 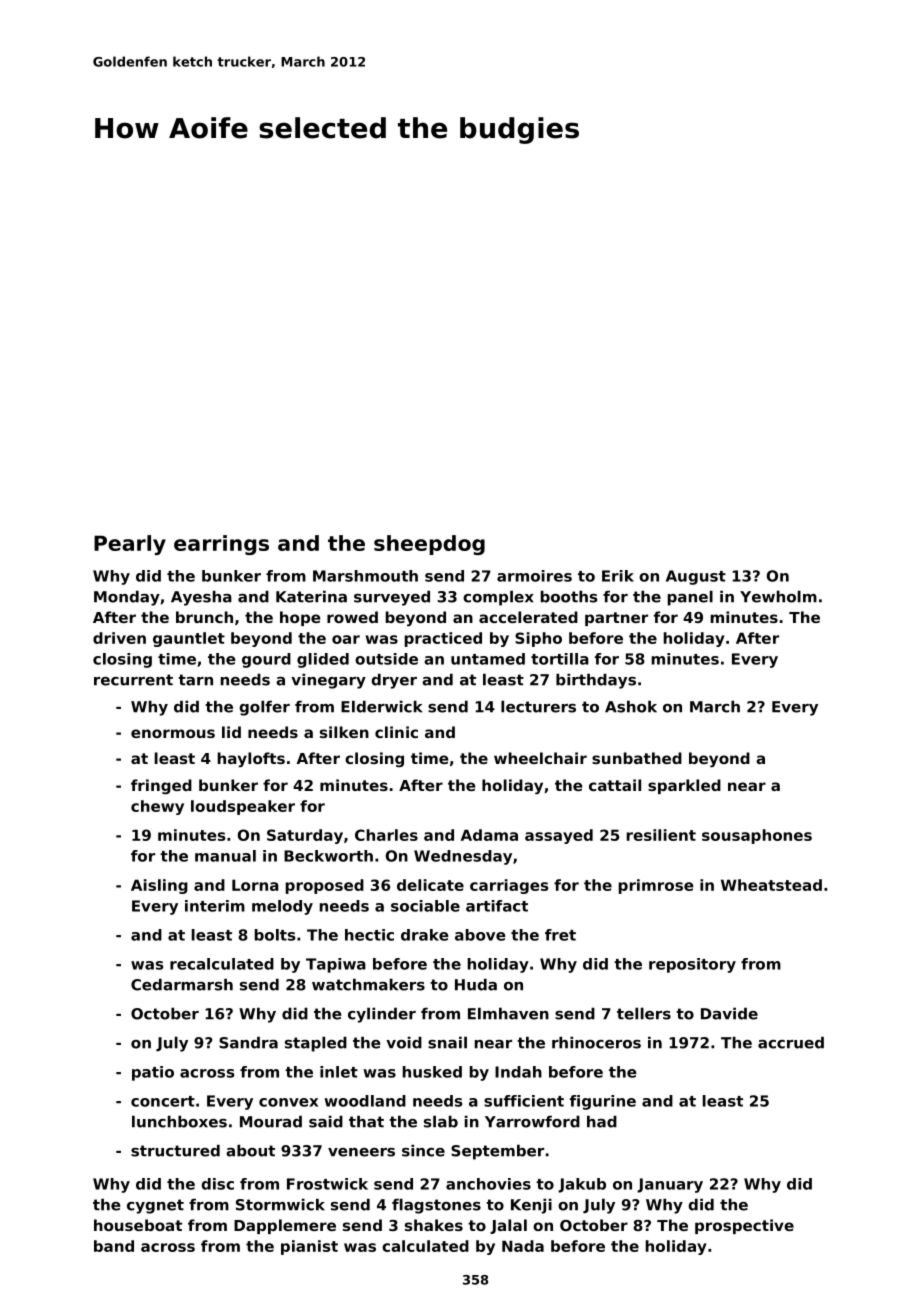 I want to click on pianist, so click(x=309, y=1247).
